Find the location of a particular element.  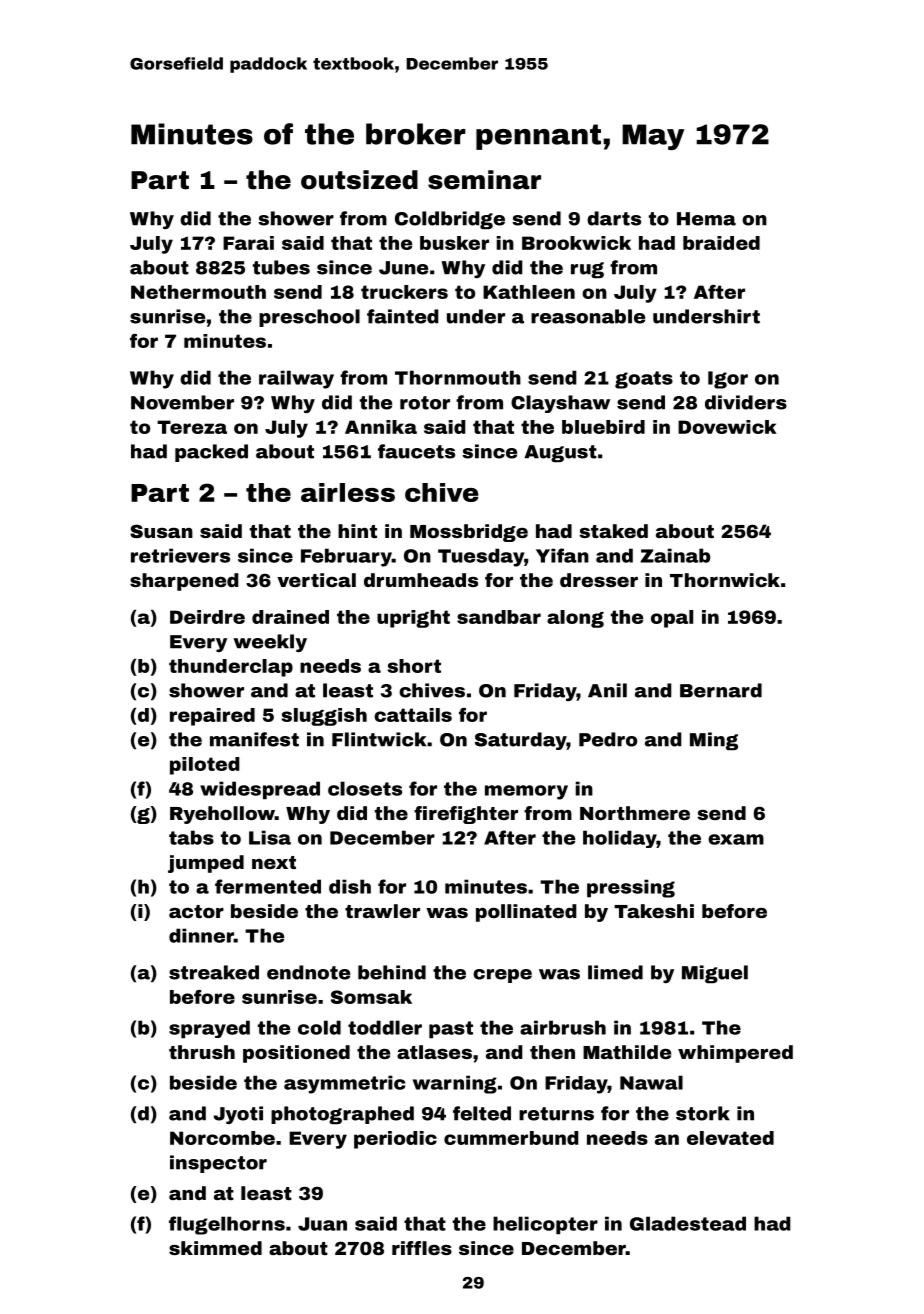

Mossbridge is located at coordinates (469, 533).
